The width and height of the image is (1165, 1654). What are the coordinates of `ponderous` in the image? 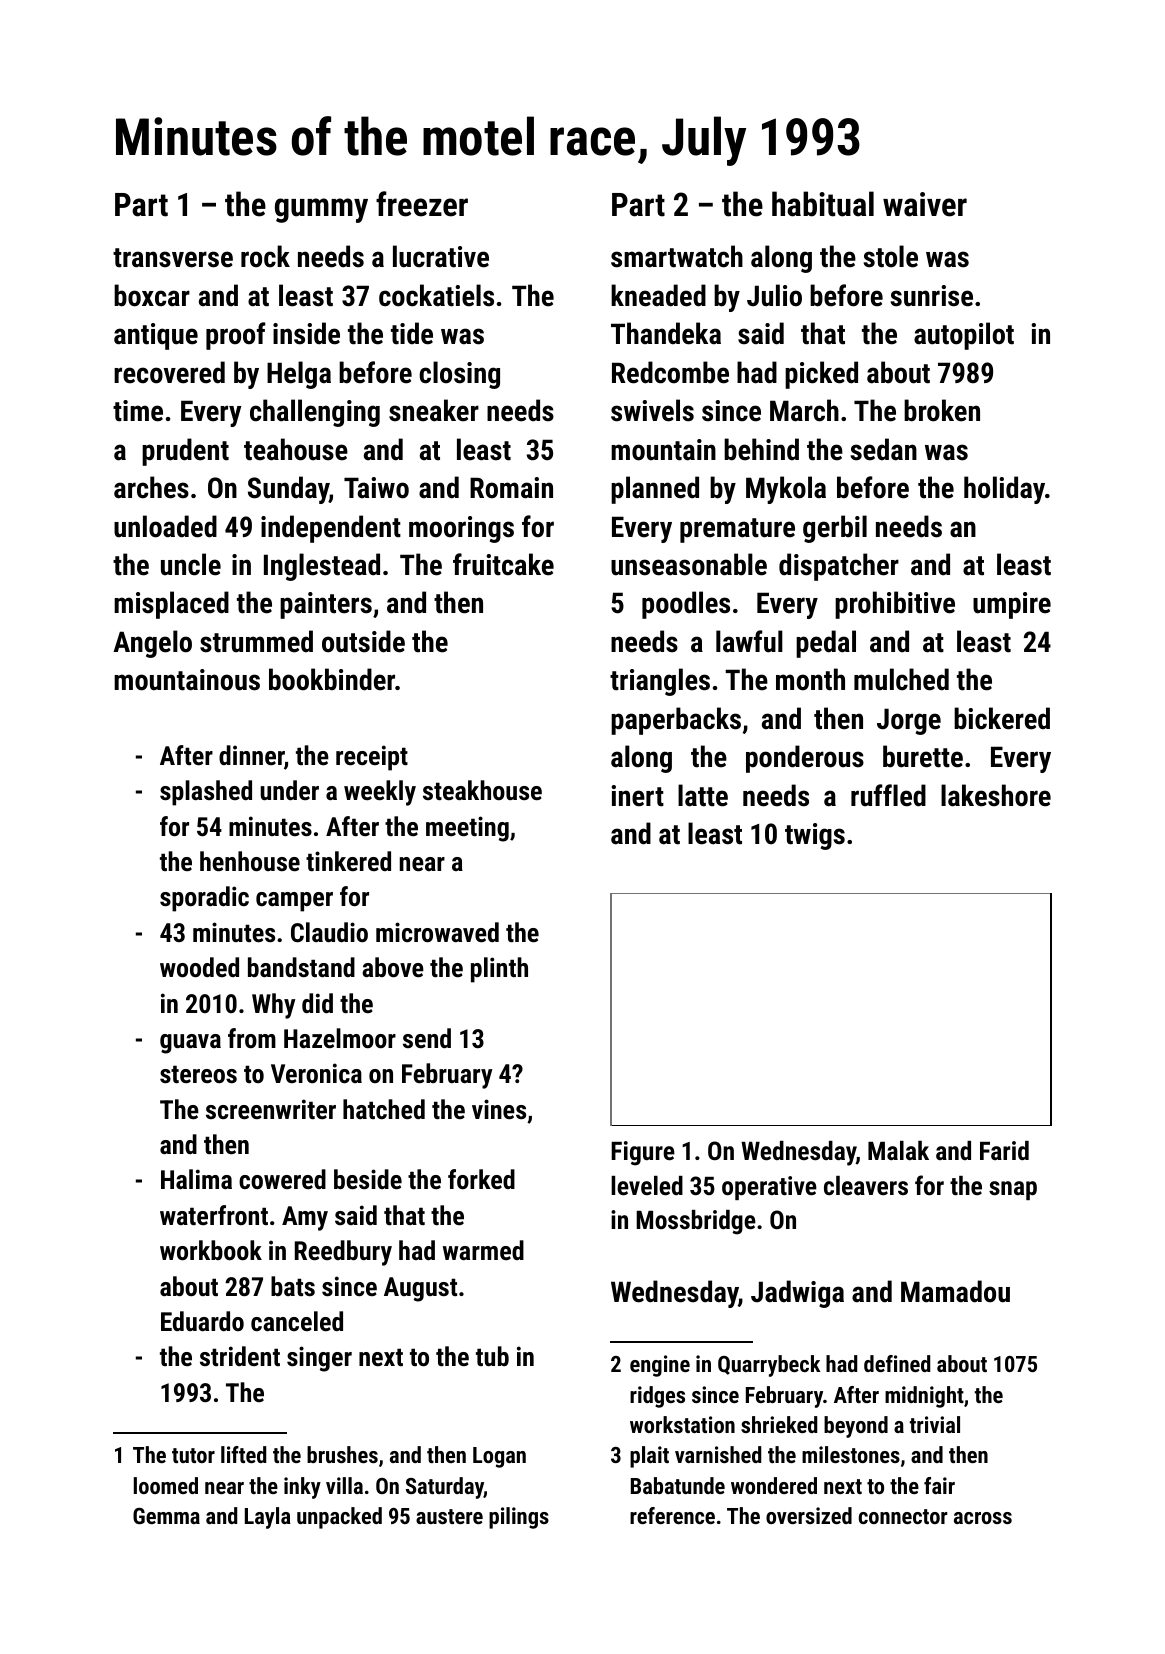 It's located at (805, 759).
